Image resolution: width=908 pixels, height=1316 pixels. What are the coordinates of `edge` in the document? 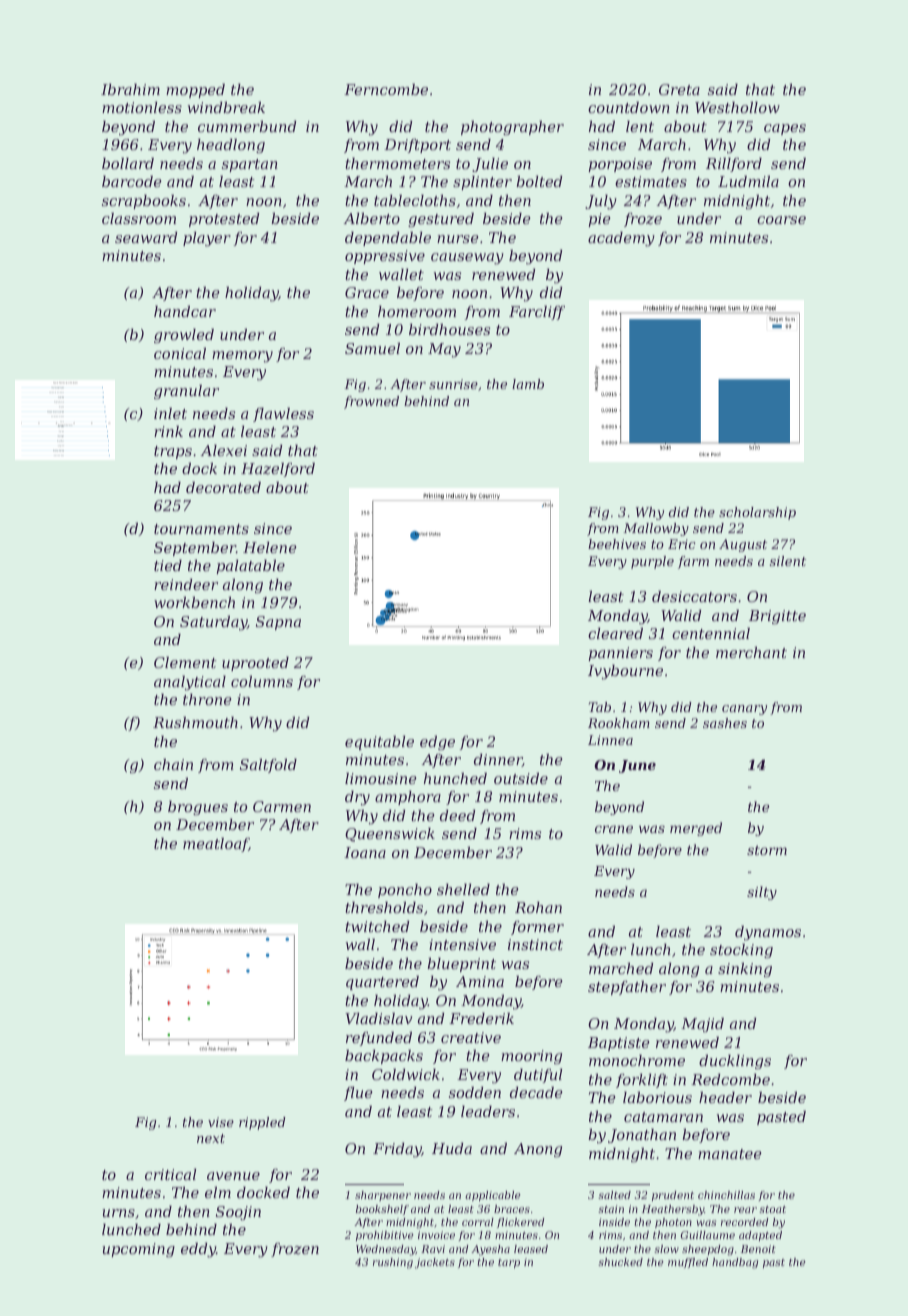 It's located at (437, 743).
